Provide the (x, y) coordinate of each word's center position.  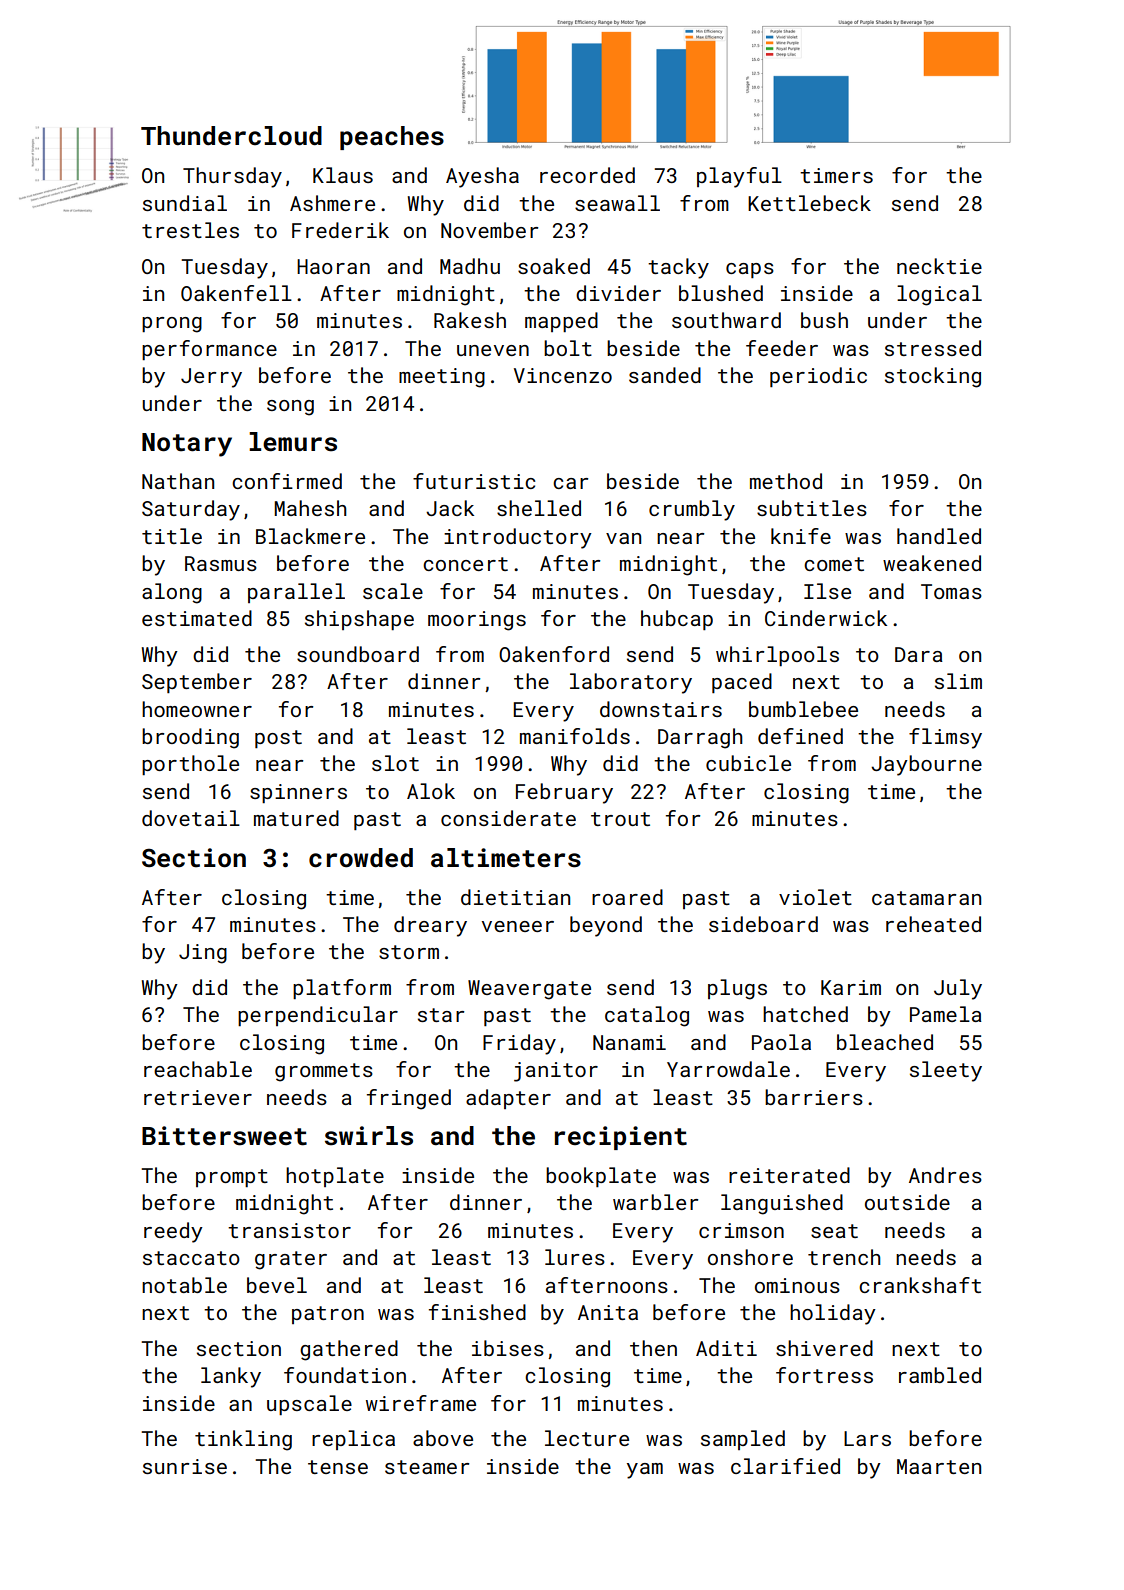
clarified (785, 1466)
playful (739, 177)
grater (291, 1260)
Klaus (343, 175)
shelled (539, 508)
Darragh (700, 738)
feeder (782, 348)
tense (338, 1467)
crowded (361, 858)
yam (645, 1471)
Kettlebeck (809, 203)
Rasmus (221, 563)
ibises (508, 1348)
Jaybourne (926, 765)
